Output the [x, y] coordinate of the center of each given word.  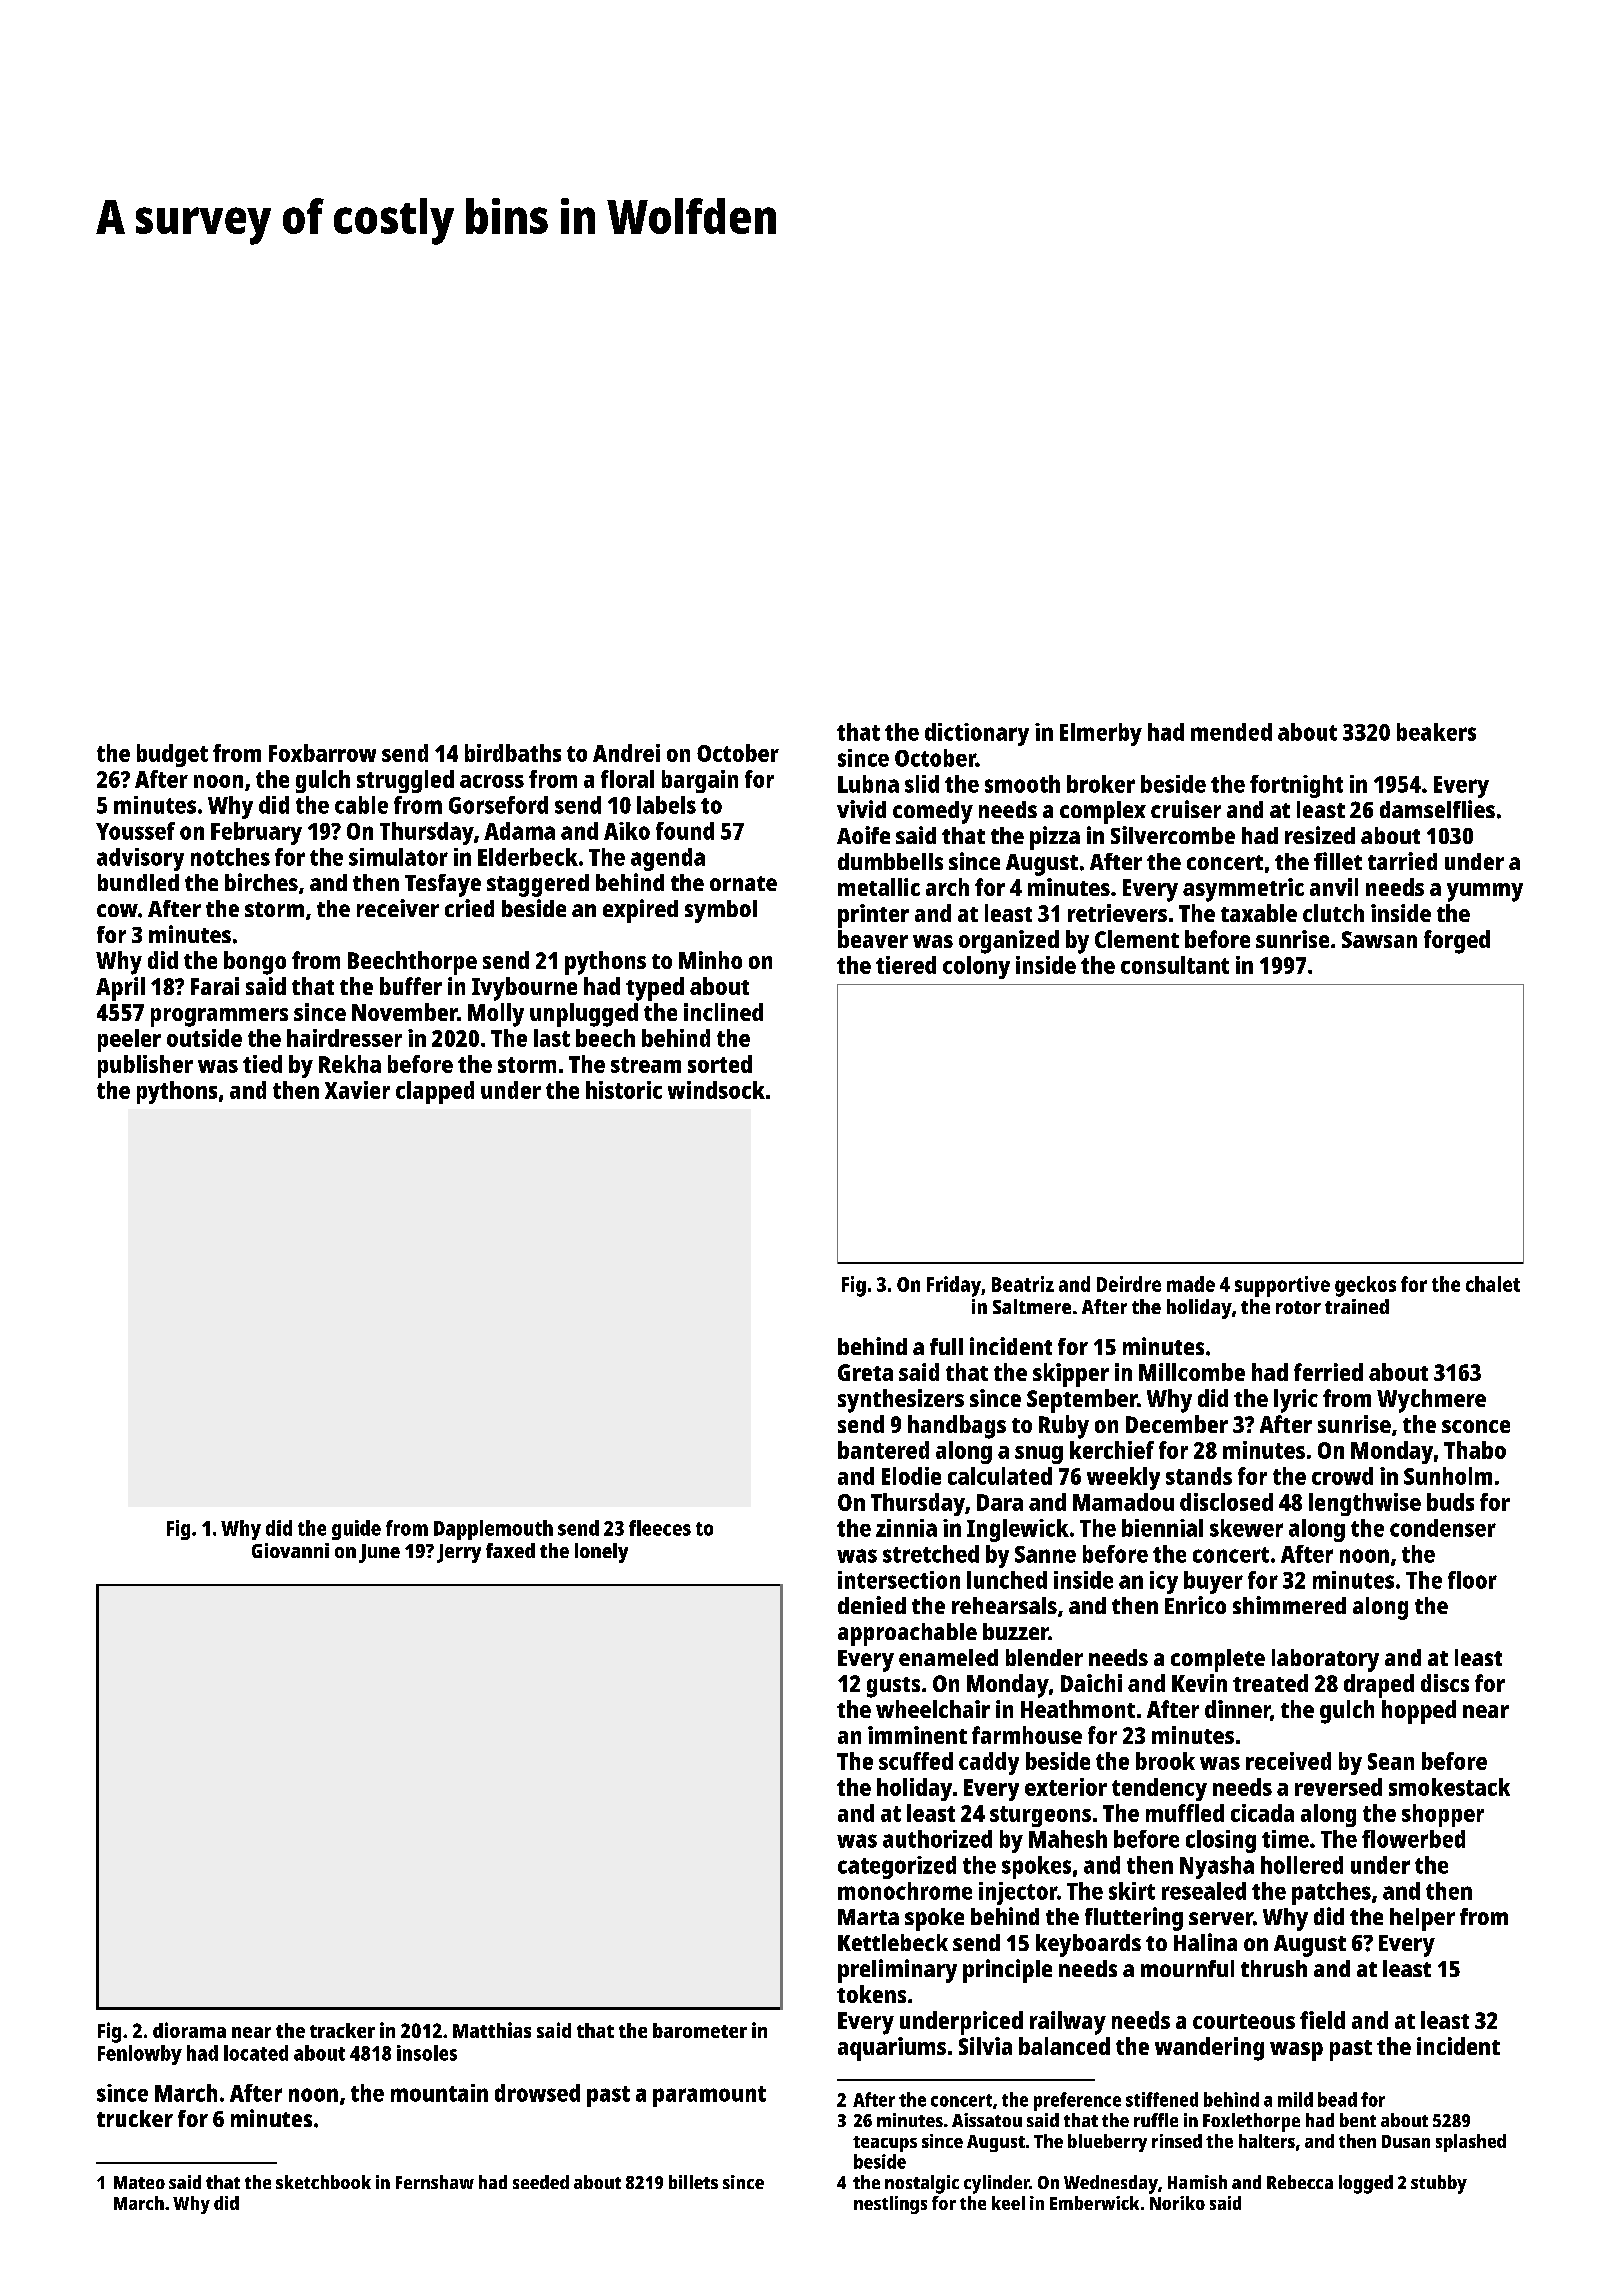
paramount [709, 2096]
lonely [601, 1553]
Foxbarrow [322, 753]
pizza [1055, 838]
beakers [1436, 732]
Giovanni [290, 1550]
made [1191, 1284]
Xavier [357, 1090]
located [256, 2053]
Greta [865, 1372]
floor [1472, 1580]
